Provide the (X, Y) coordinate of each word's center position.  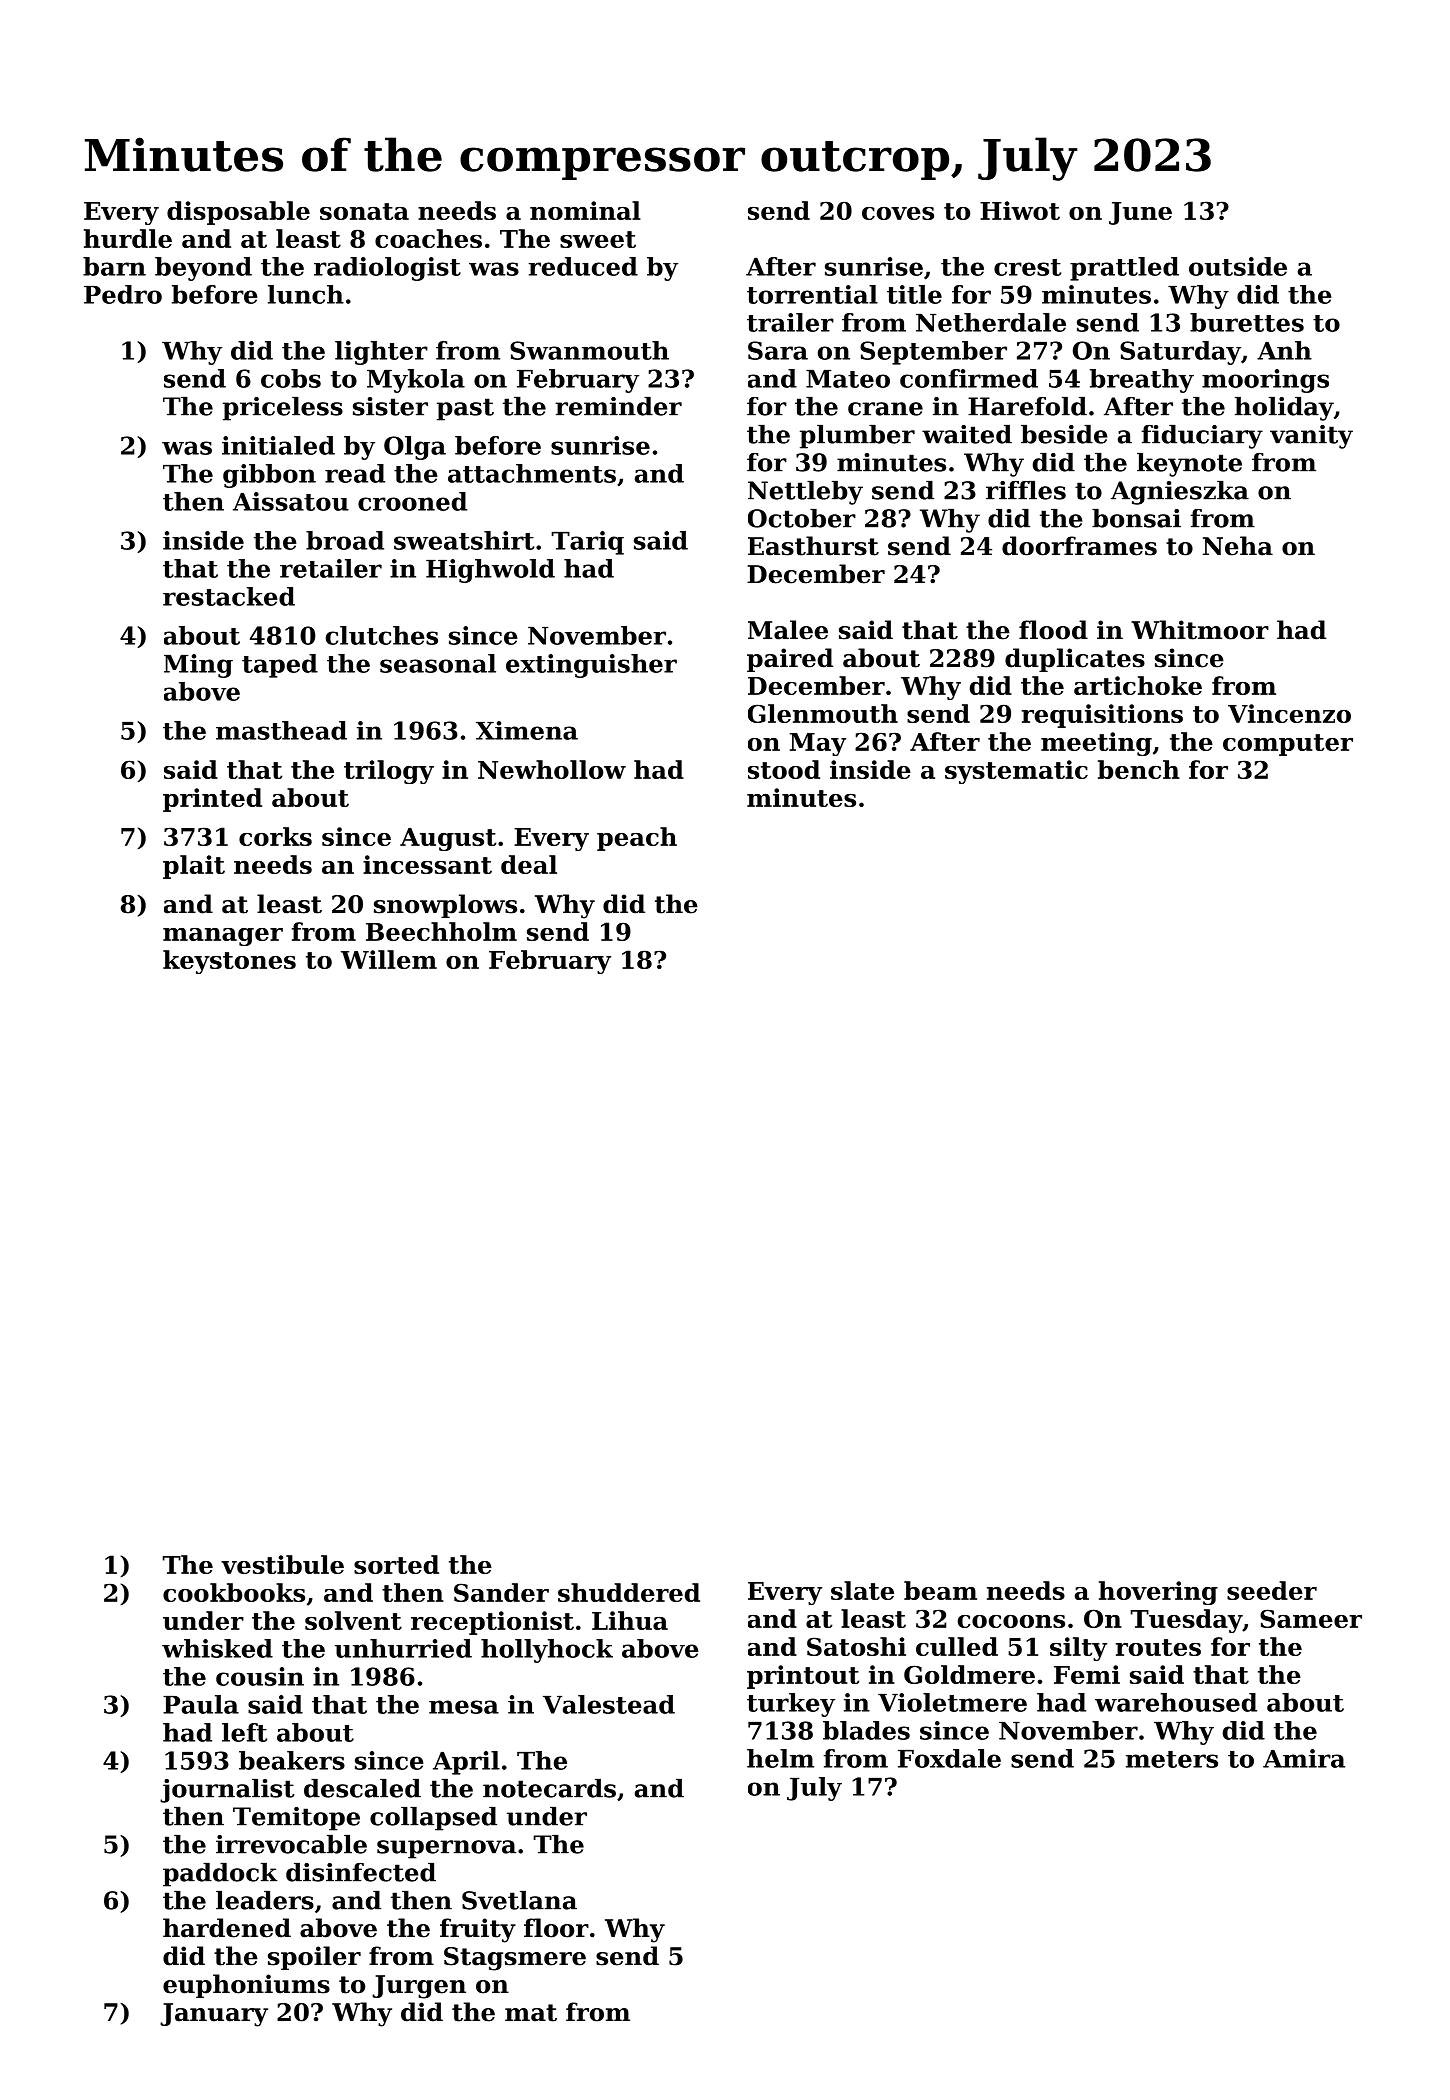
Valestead (609, 1704)
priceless (283, 409)
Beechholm (441, 931)
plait (194, 867)
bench (1139, 769)
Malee (788, 630)
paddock (220, 1875)
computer (1288, 745)
